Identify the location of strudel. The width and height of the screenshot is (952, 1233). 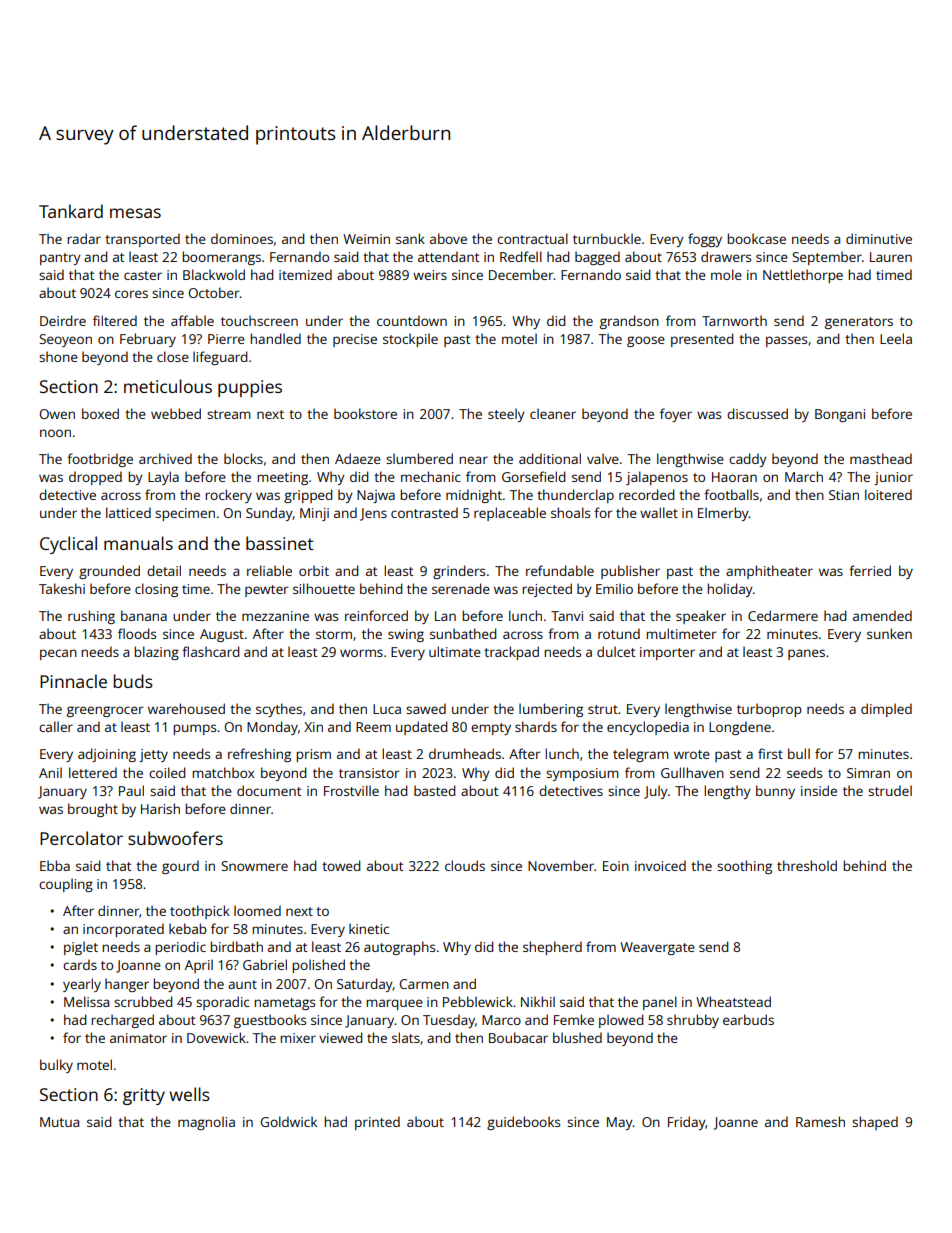
(890, 790).
